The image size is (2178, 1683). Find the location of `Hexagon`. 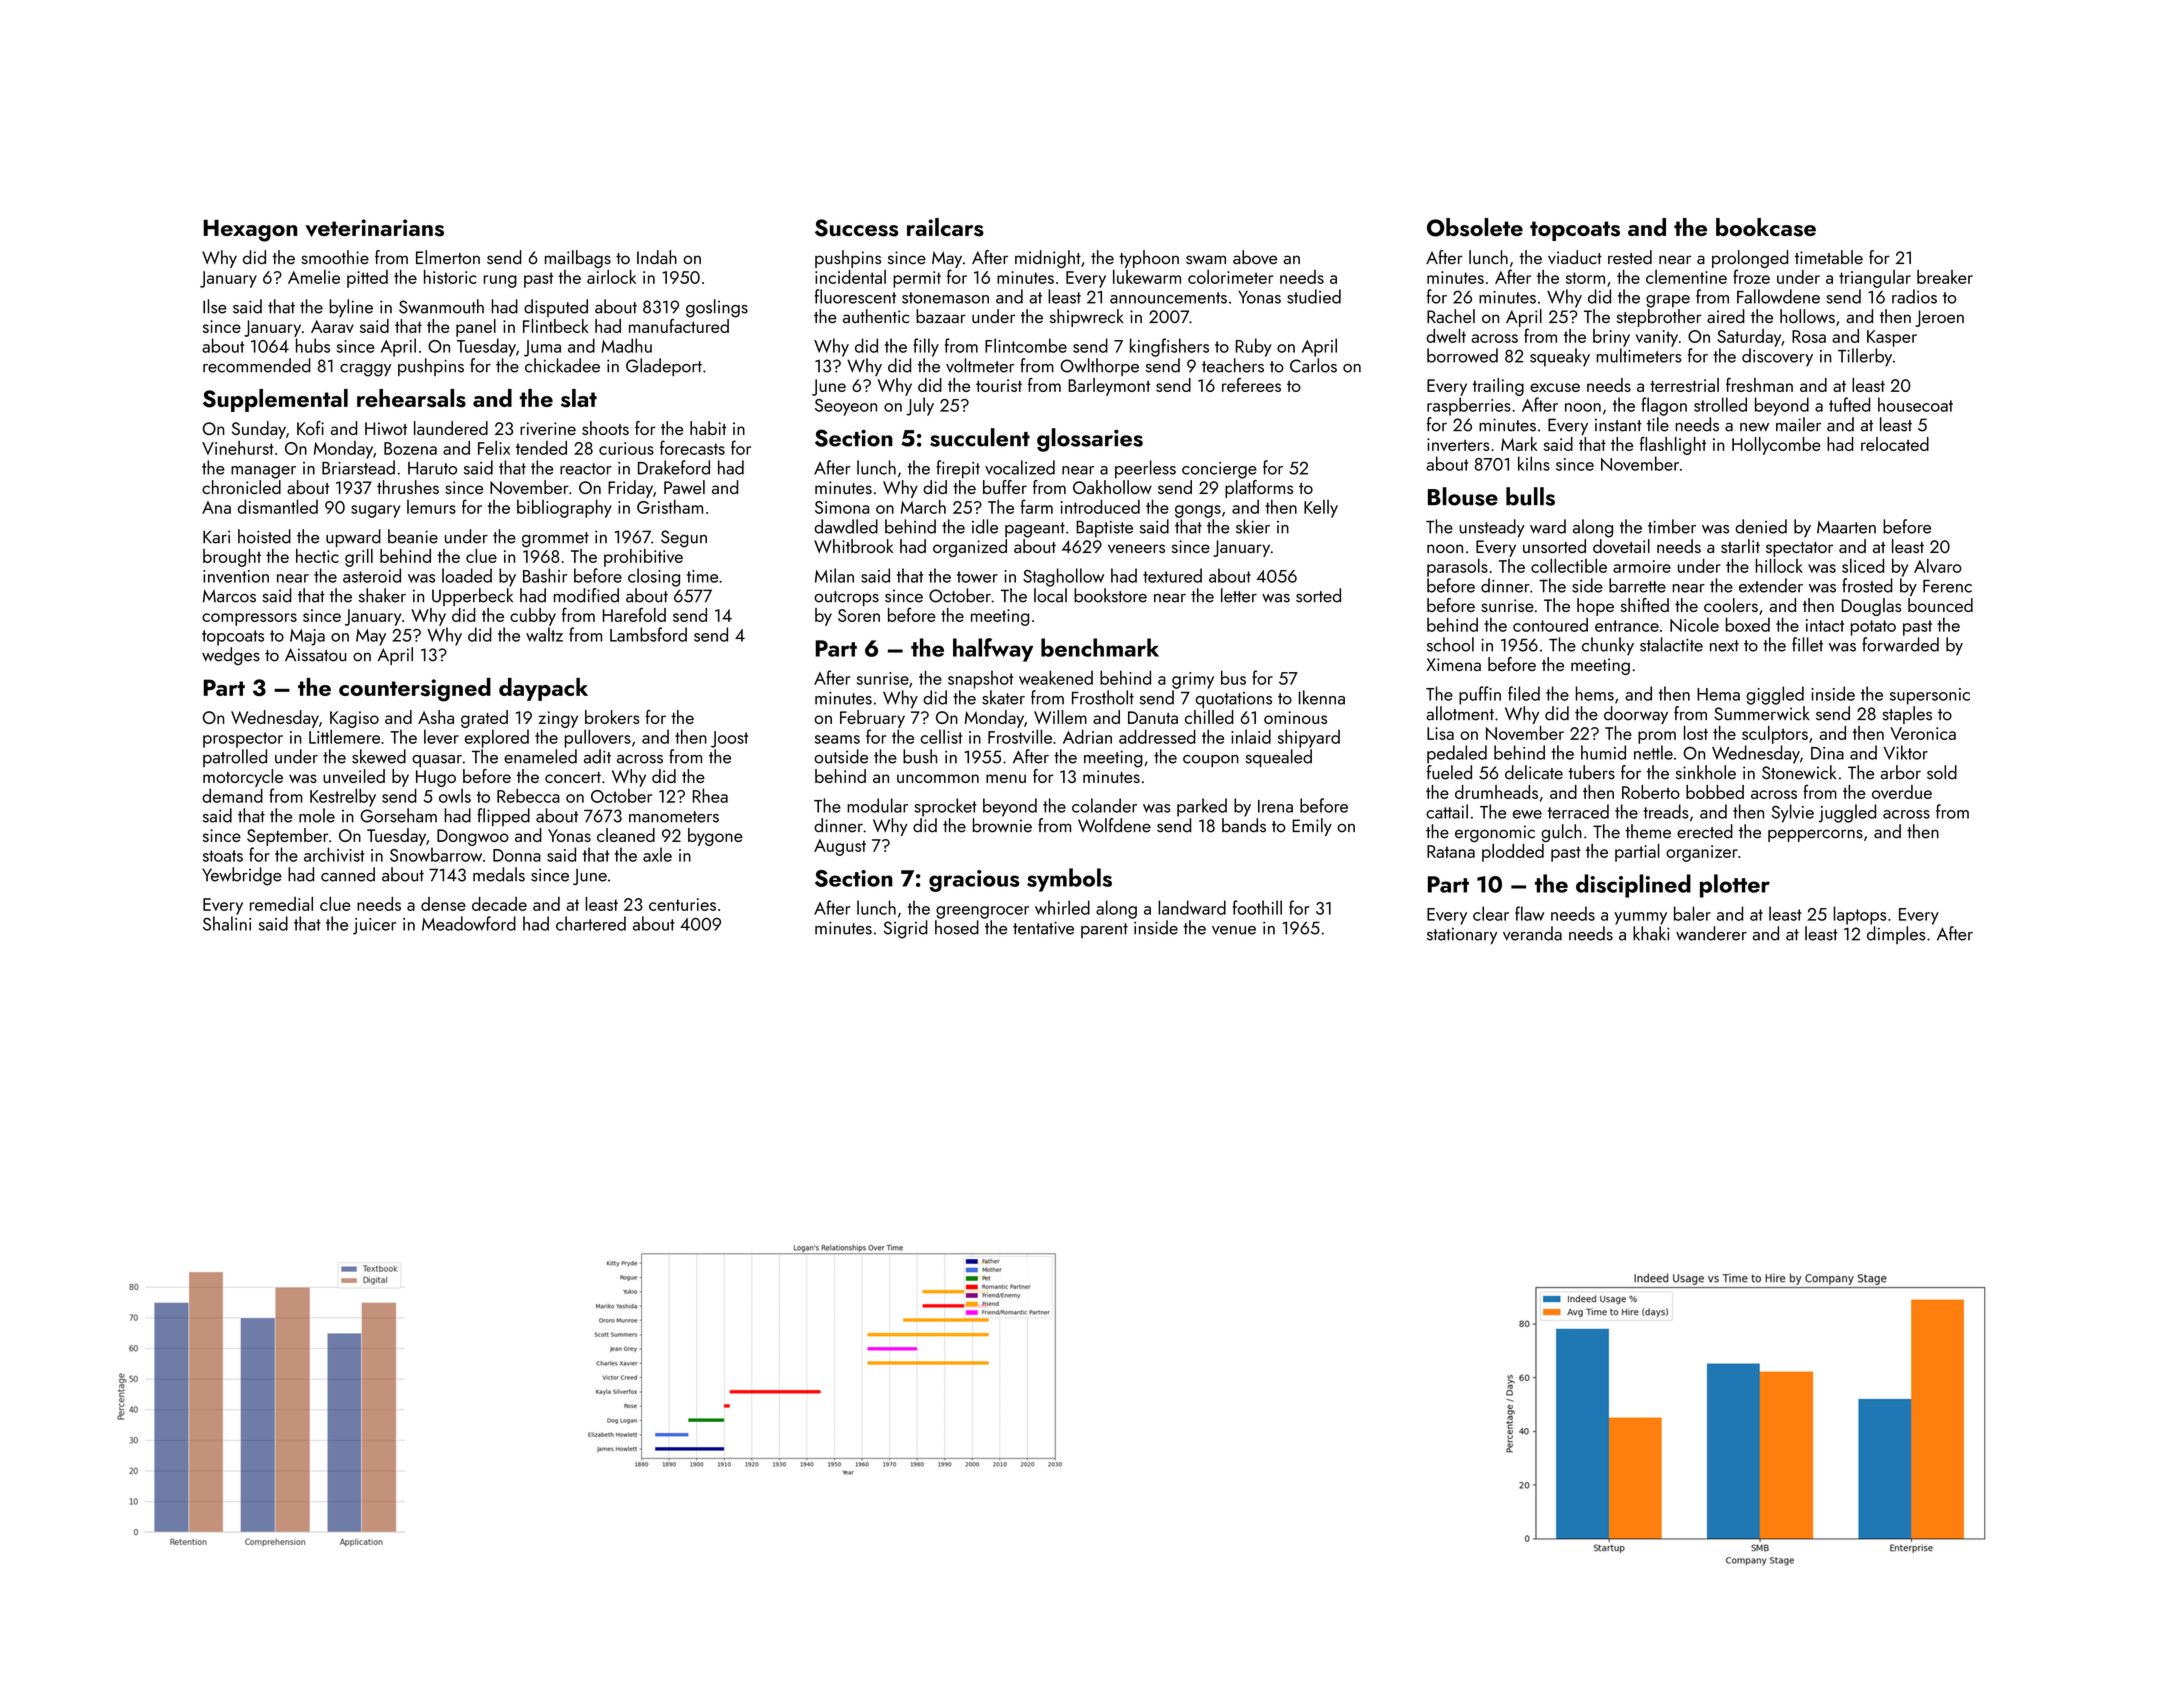

Hexagon is located at coordinates (250, 231).
